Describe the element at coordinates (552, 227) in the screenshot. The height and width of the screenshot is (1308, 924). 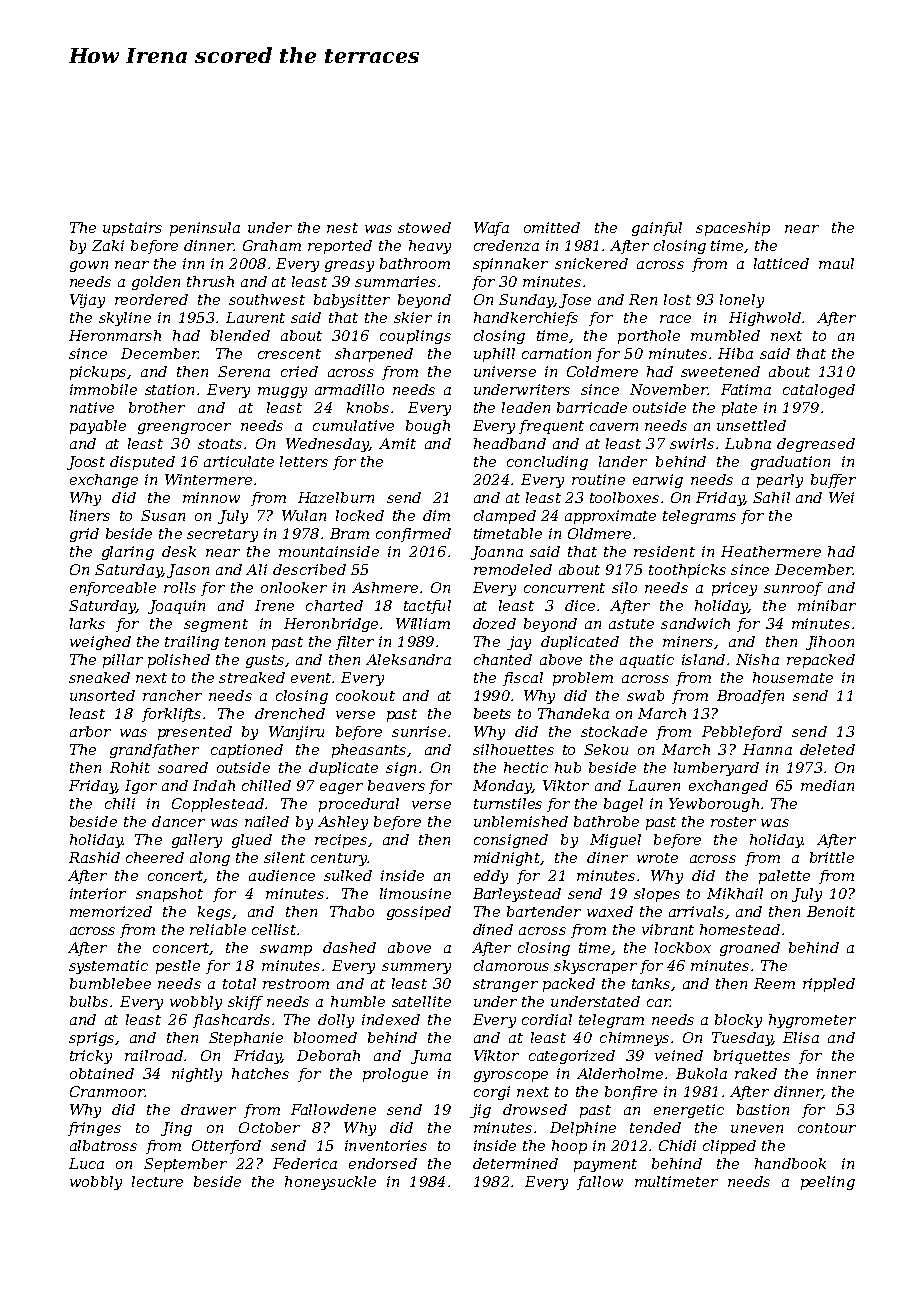
I see `omitted` at that location.
